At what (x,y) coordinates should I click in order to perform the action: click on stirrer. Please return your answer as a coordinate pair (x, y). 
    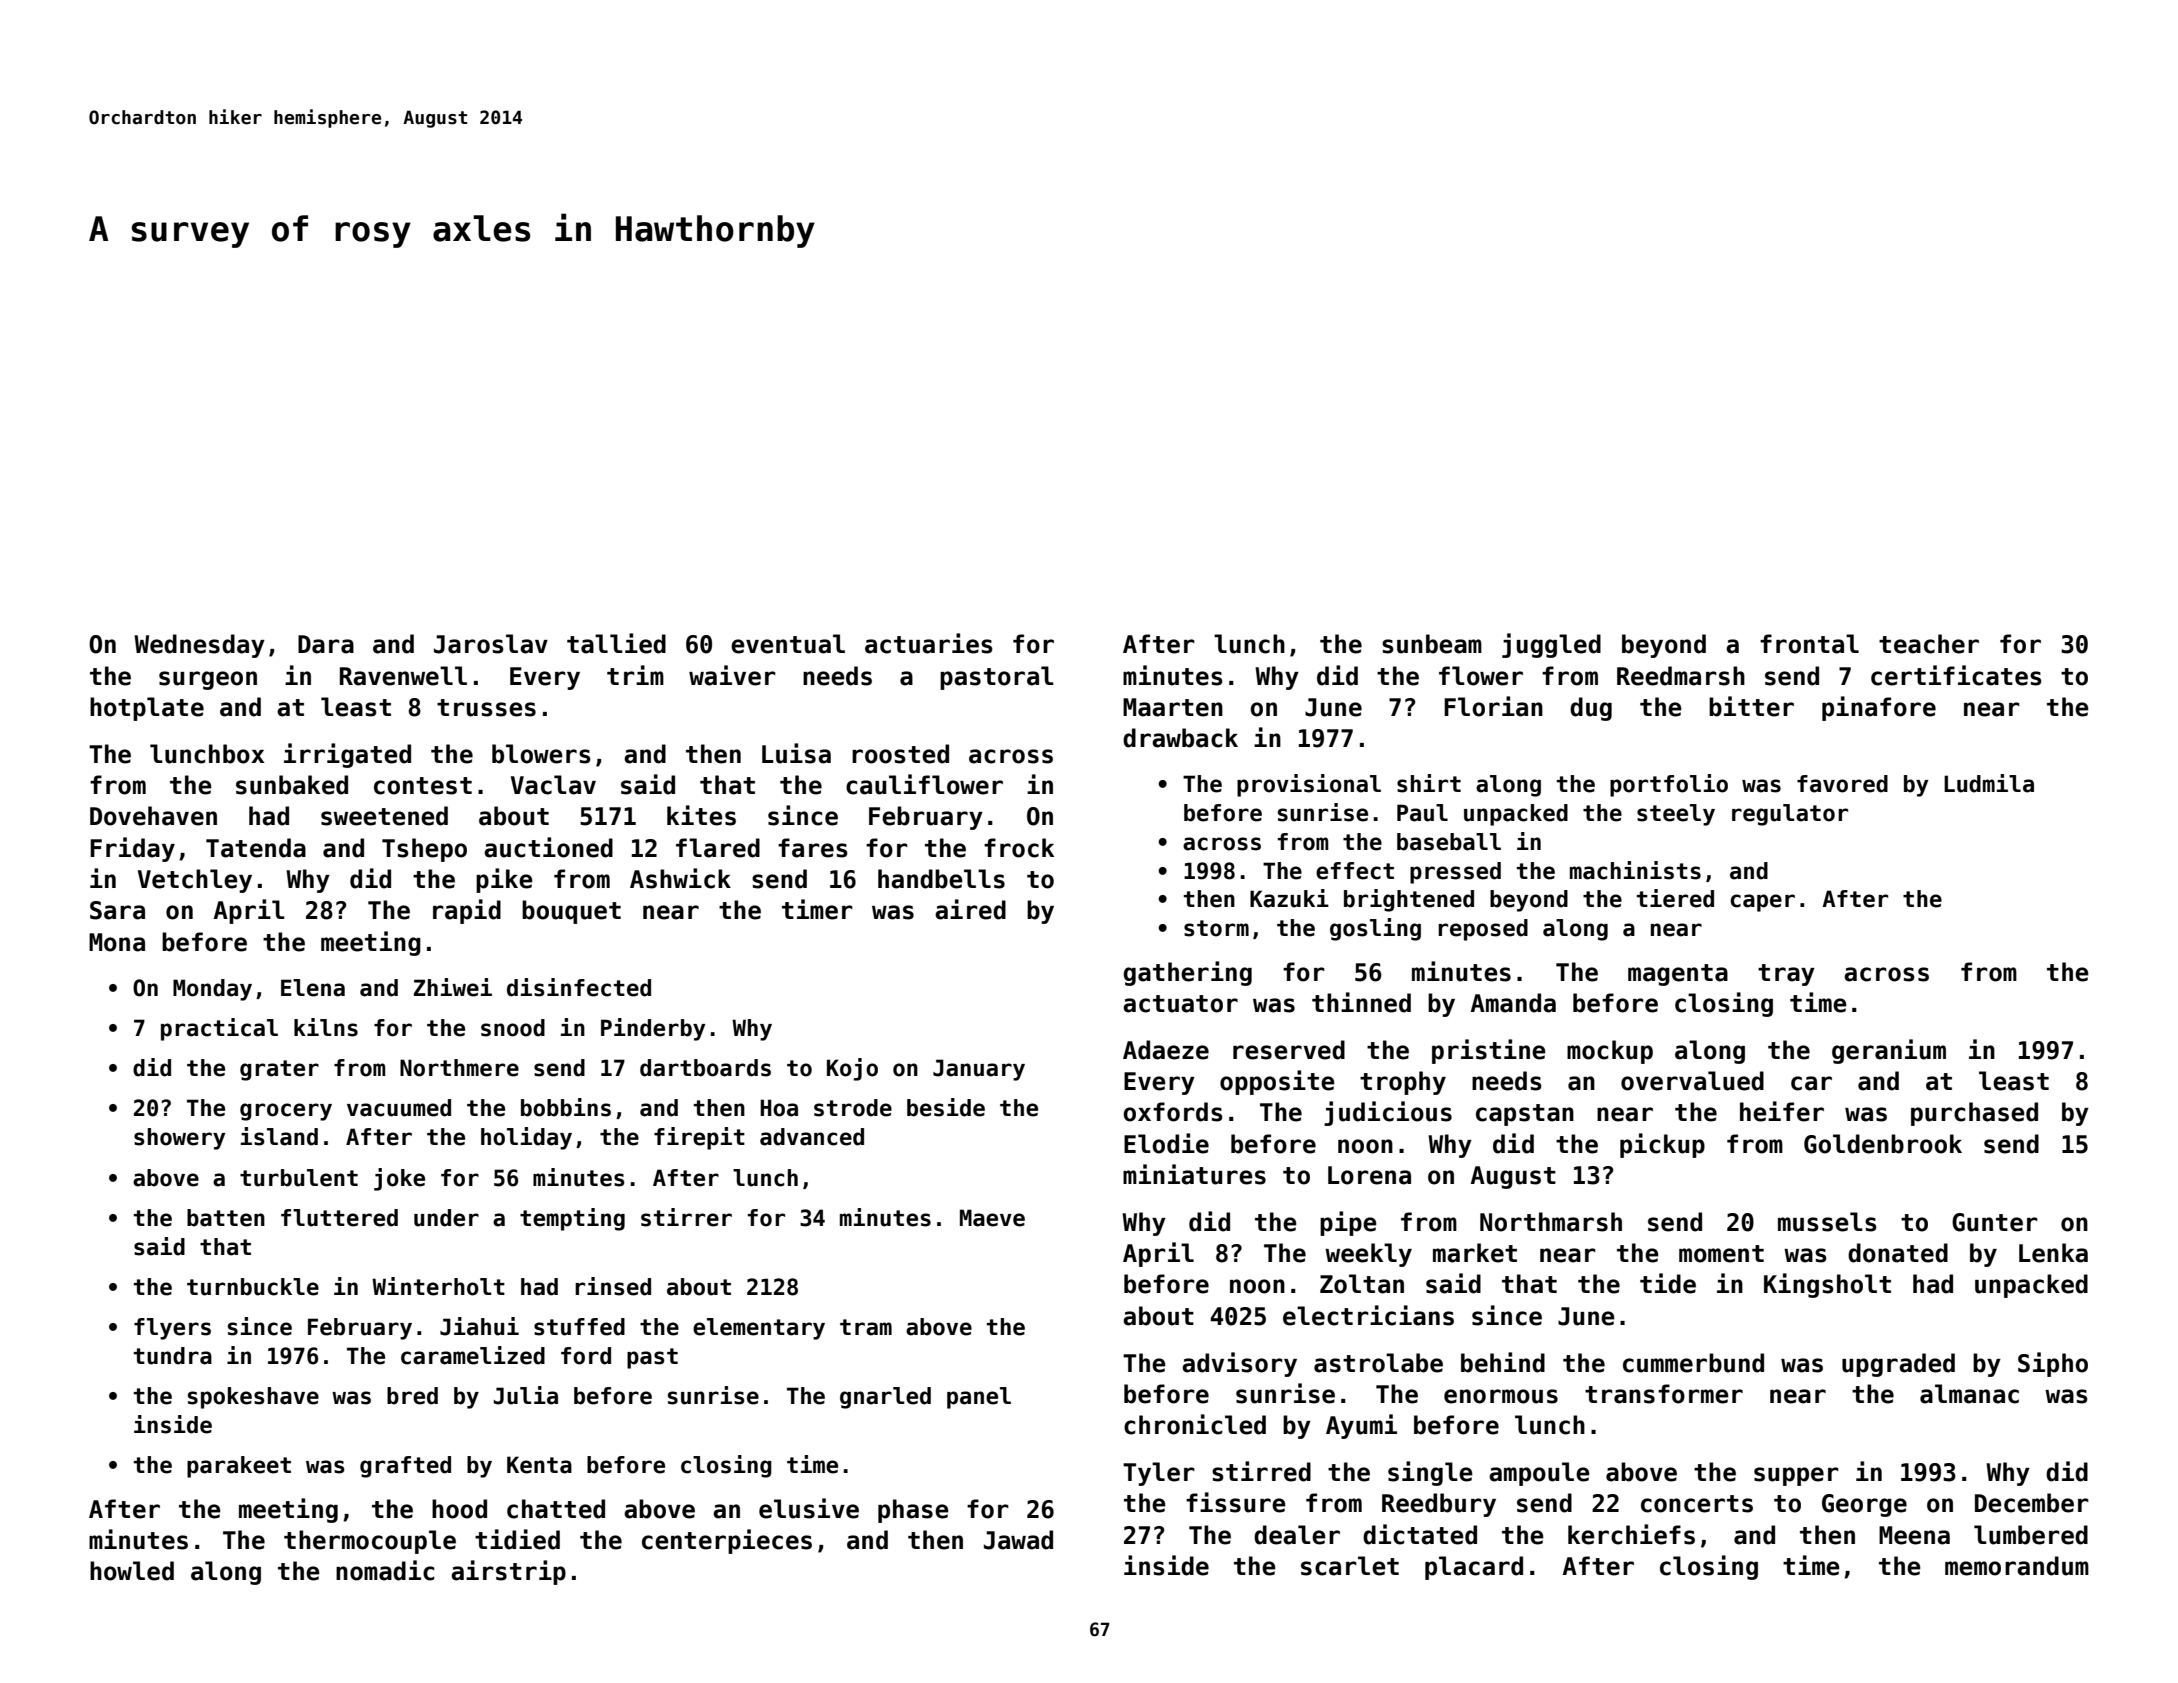
    Looking at the image, I should click on (686, 1217).
